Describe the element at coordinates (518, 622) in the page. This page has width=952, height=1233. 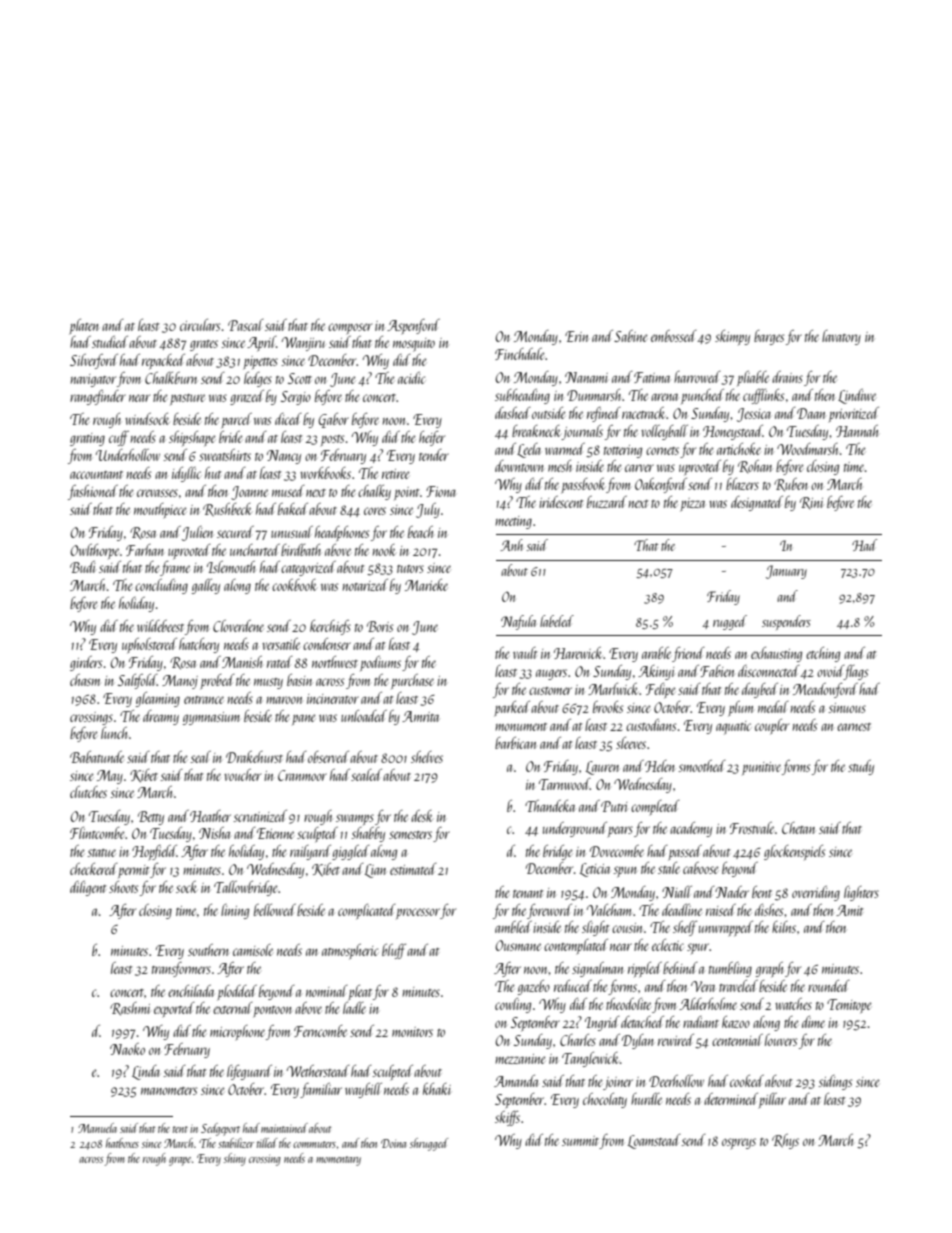
I see `Nafula` at that location.
